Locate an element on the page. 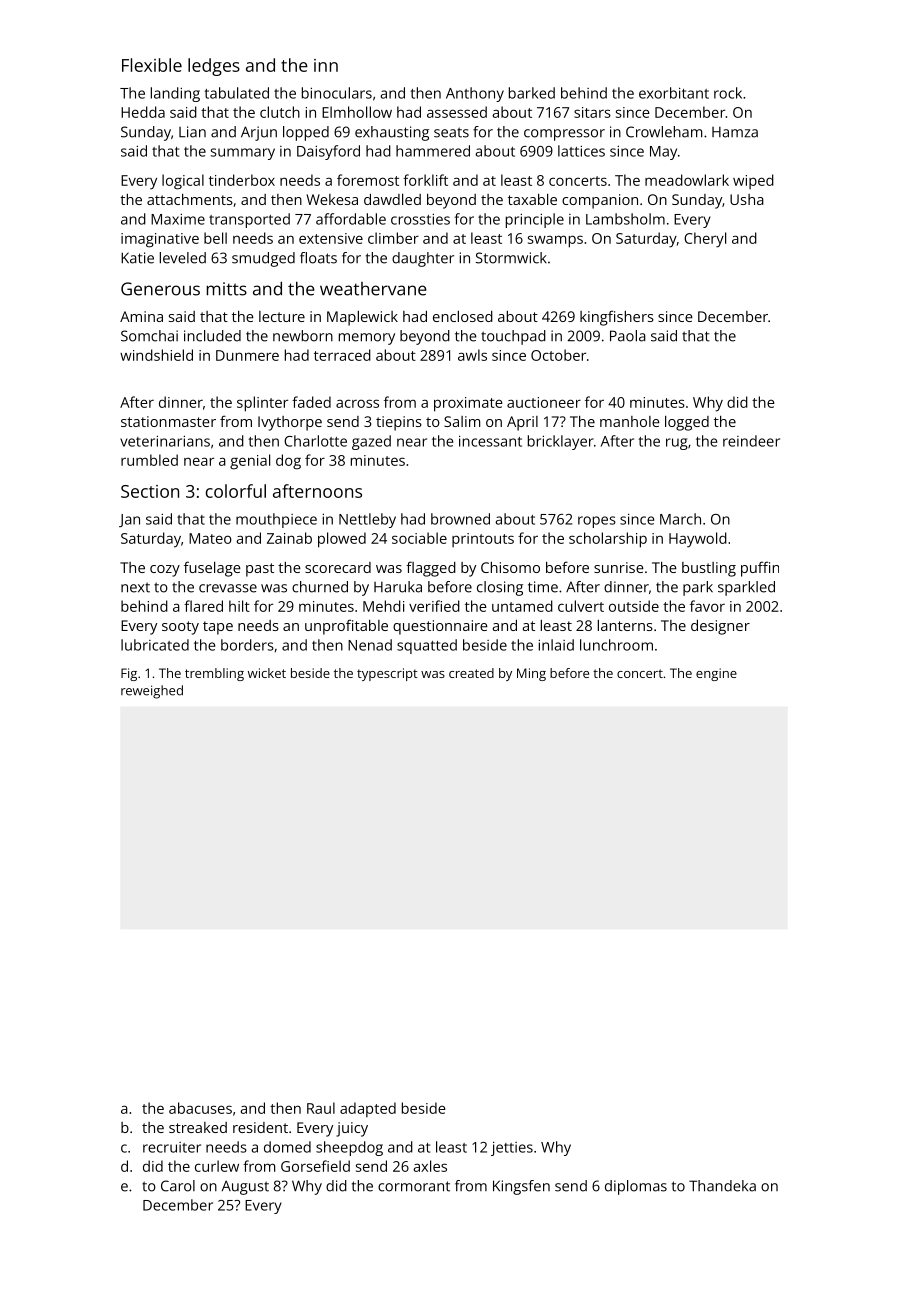 The height and width of the image is (1316, 908). Flexible is located at coordinates (152, 65).
